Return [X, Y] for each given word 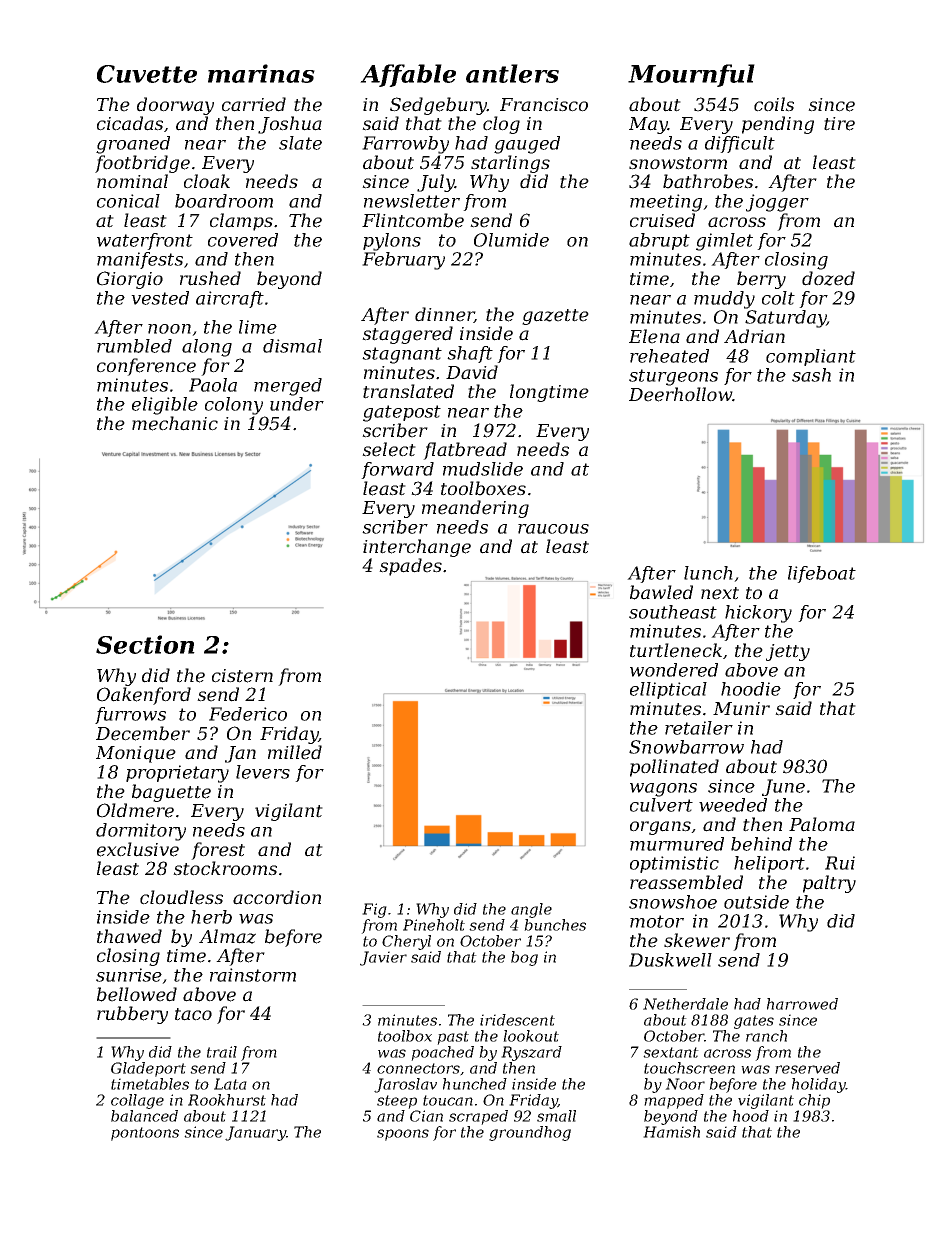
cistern [242, 676]
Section [145, 644]
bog [524, 958]
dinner [444, 315]
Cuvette [147, 74]
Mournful [691, 75]
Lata [230, 1084]
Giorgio [130, 280]
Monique [136, 754]
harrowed [802, 1004]
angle [531, 910]
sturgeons [673, 377]
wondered [674, 670]
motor [657, 921]
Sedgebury [438, 106]
